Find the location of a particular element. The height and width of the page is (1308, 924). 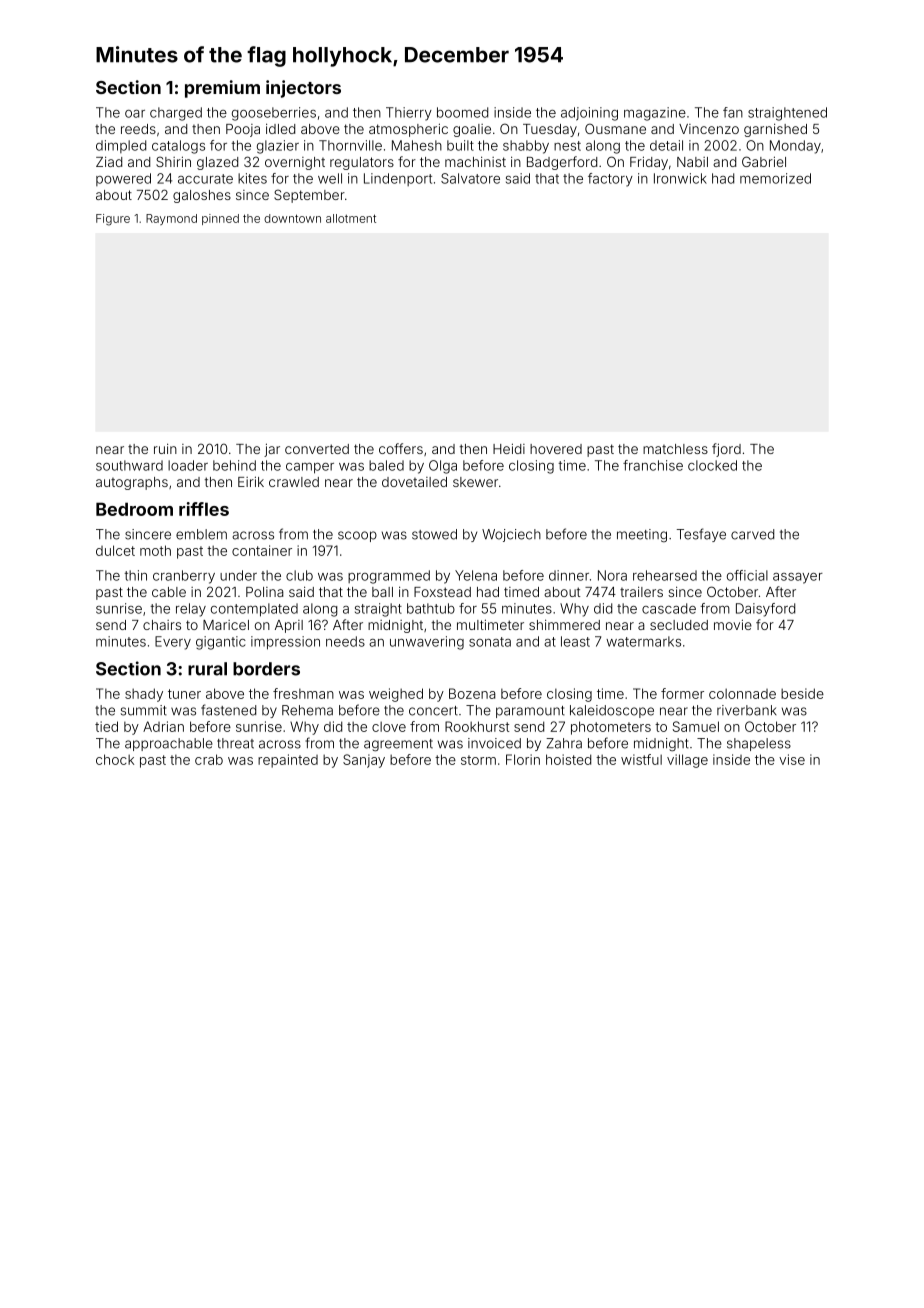

oar is located at coordinates (135, 114).
